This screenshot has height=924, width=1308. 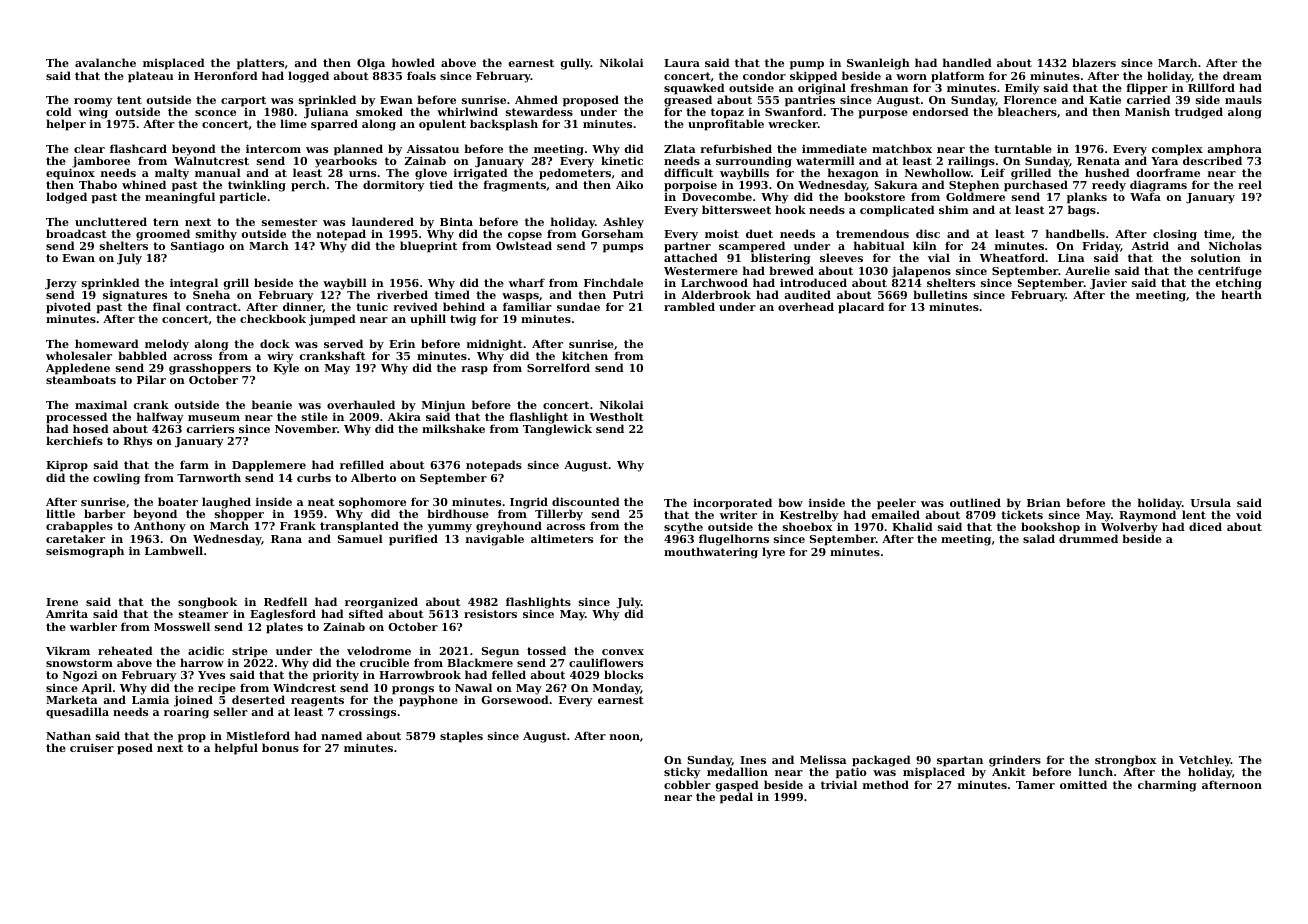 What do you see at coordinates (92, 747) in the screenshot?
I see `cruiser` at bounding box center [92, 747].
